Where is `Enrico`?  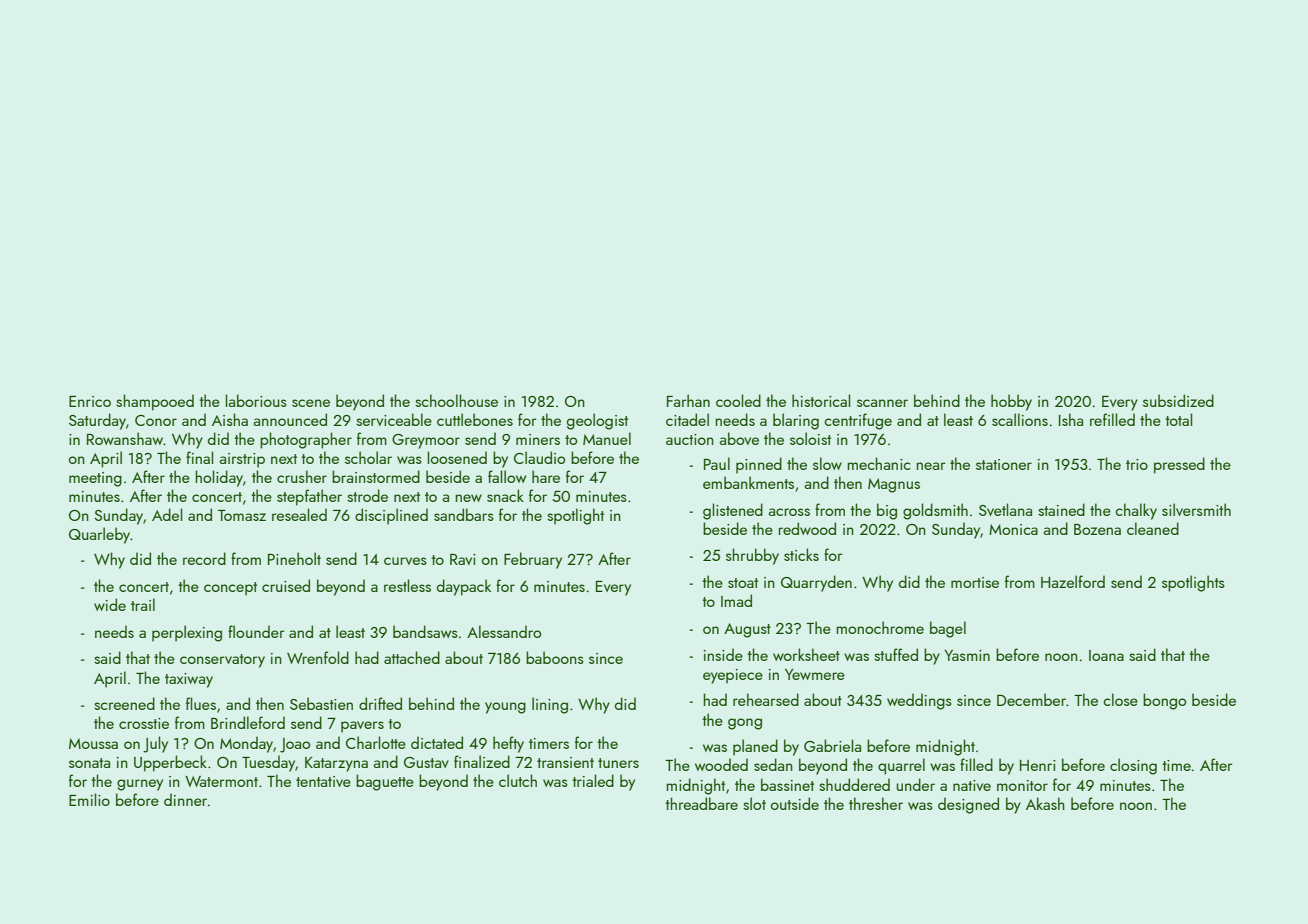
Enrico is located at coordinates (90, 401).
